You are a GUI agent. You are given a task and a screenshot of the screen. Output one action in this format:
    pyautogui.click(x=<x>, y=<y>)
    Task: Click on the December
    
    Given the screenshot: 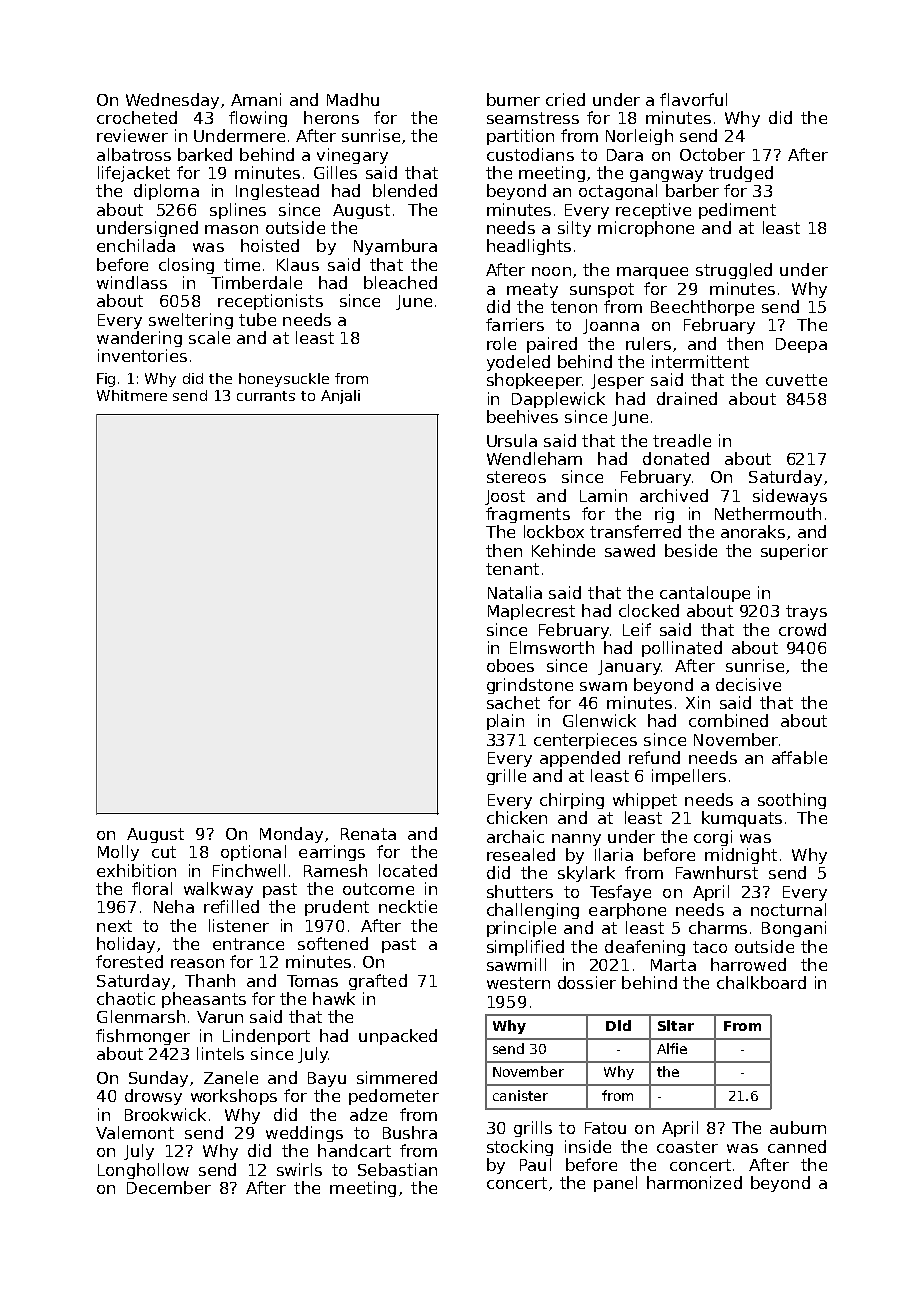 What is the action you would take?
    pyautogui.click(x=169, y=1187)
